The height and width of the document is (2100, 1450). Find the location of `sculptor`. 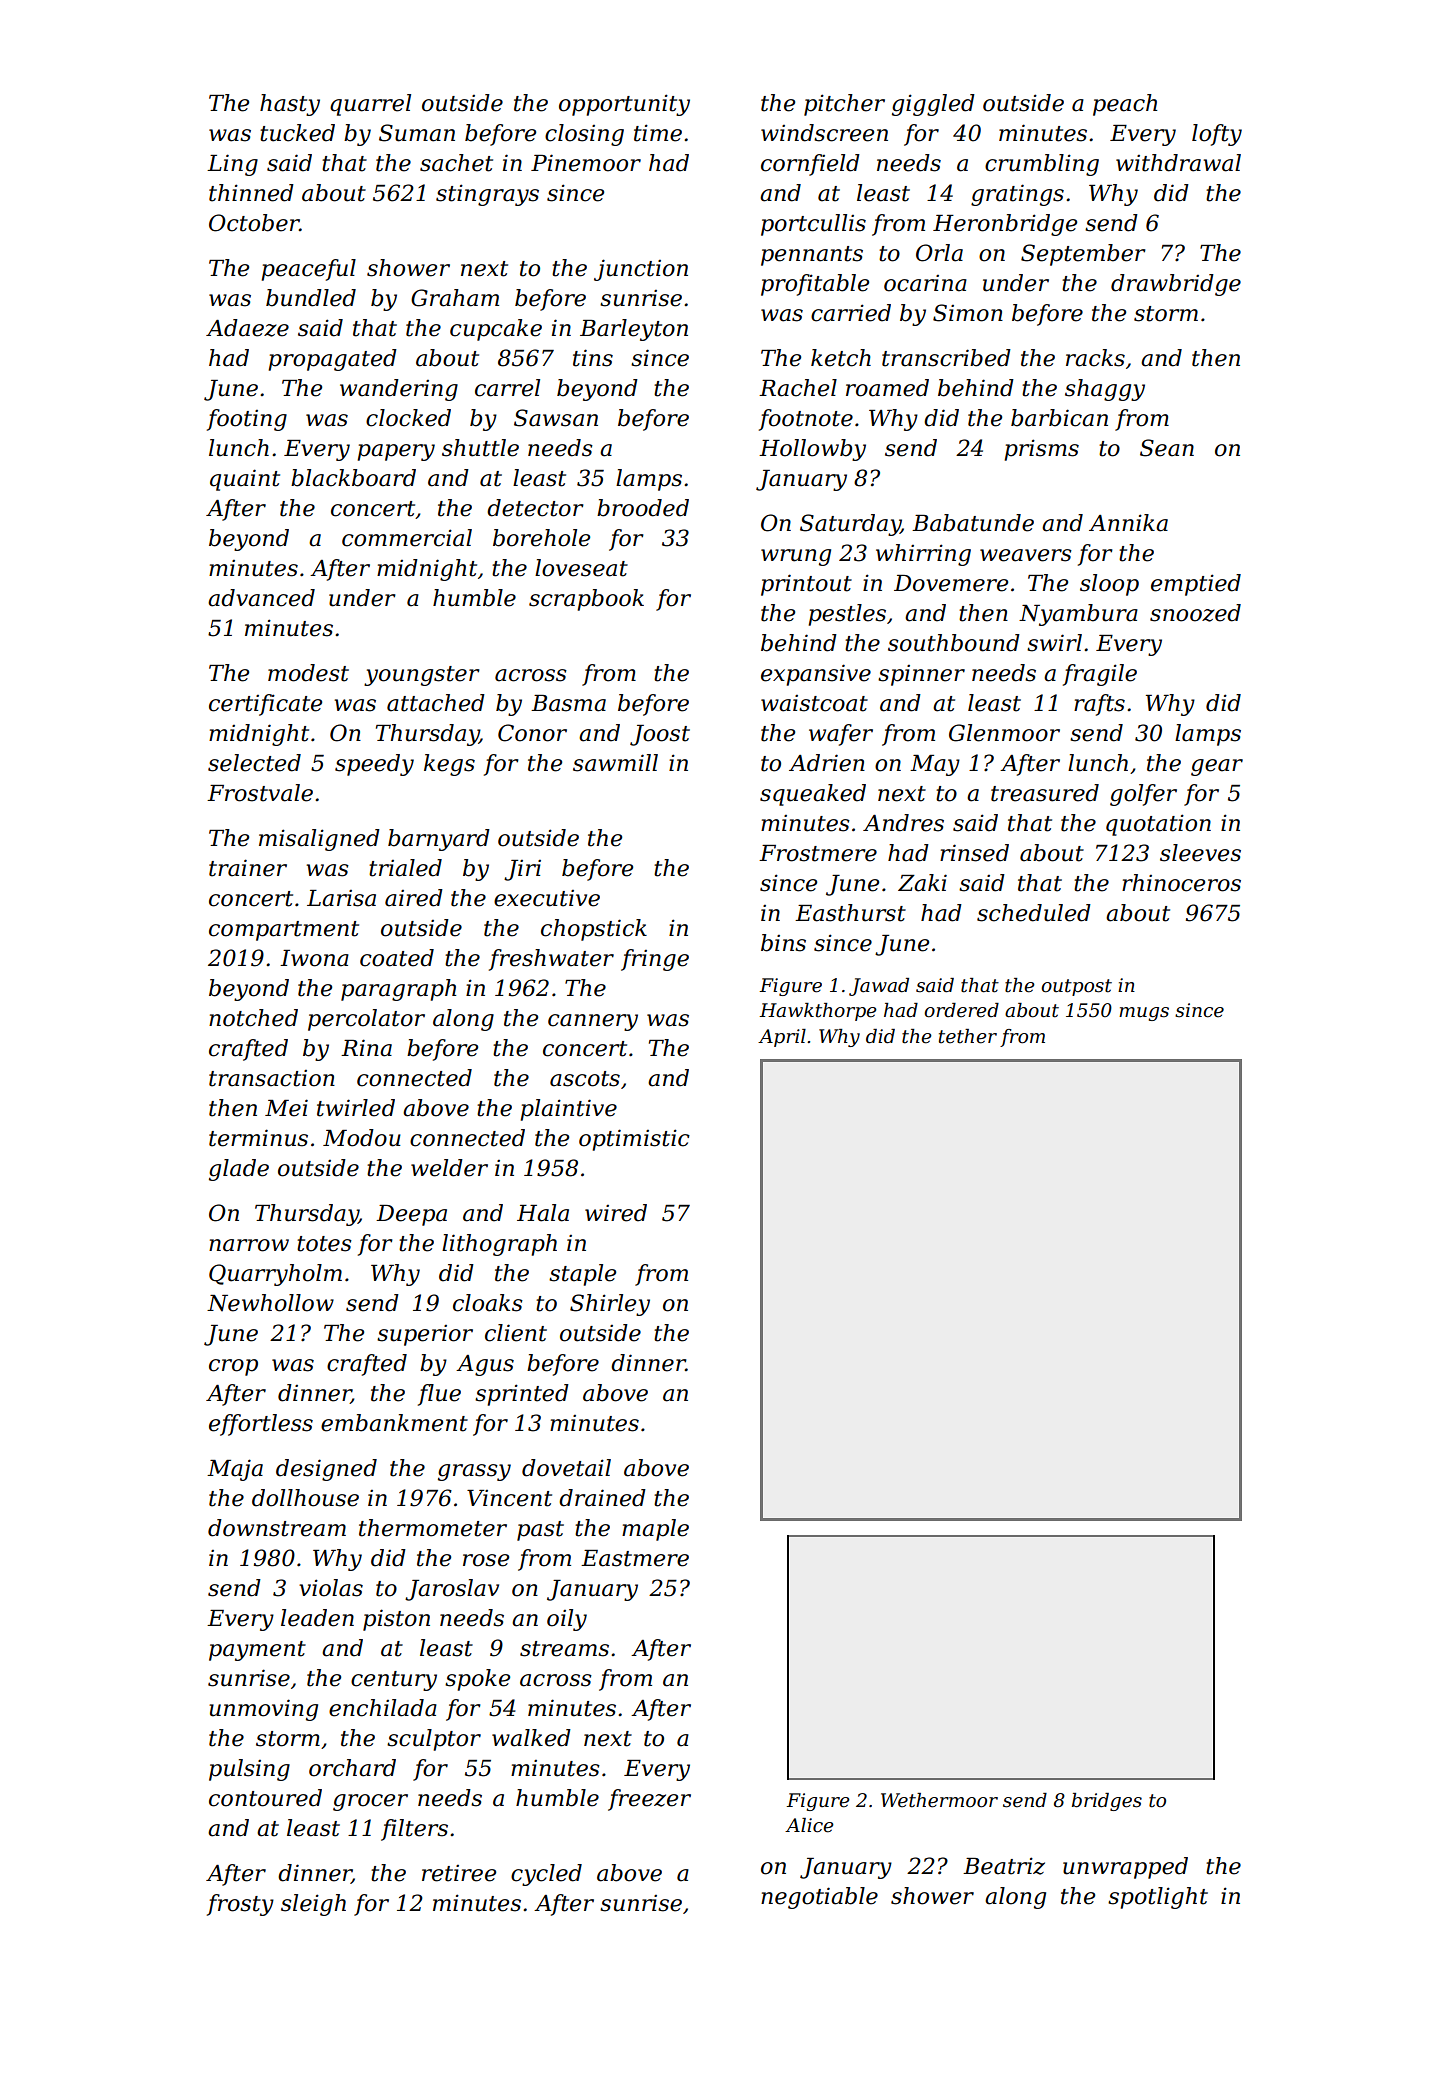

sculptor is located at coordinates (434, 1740).
